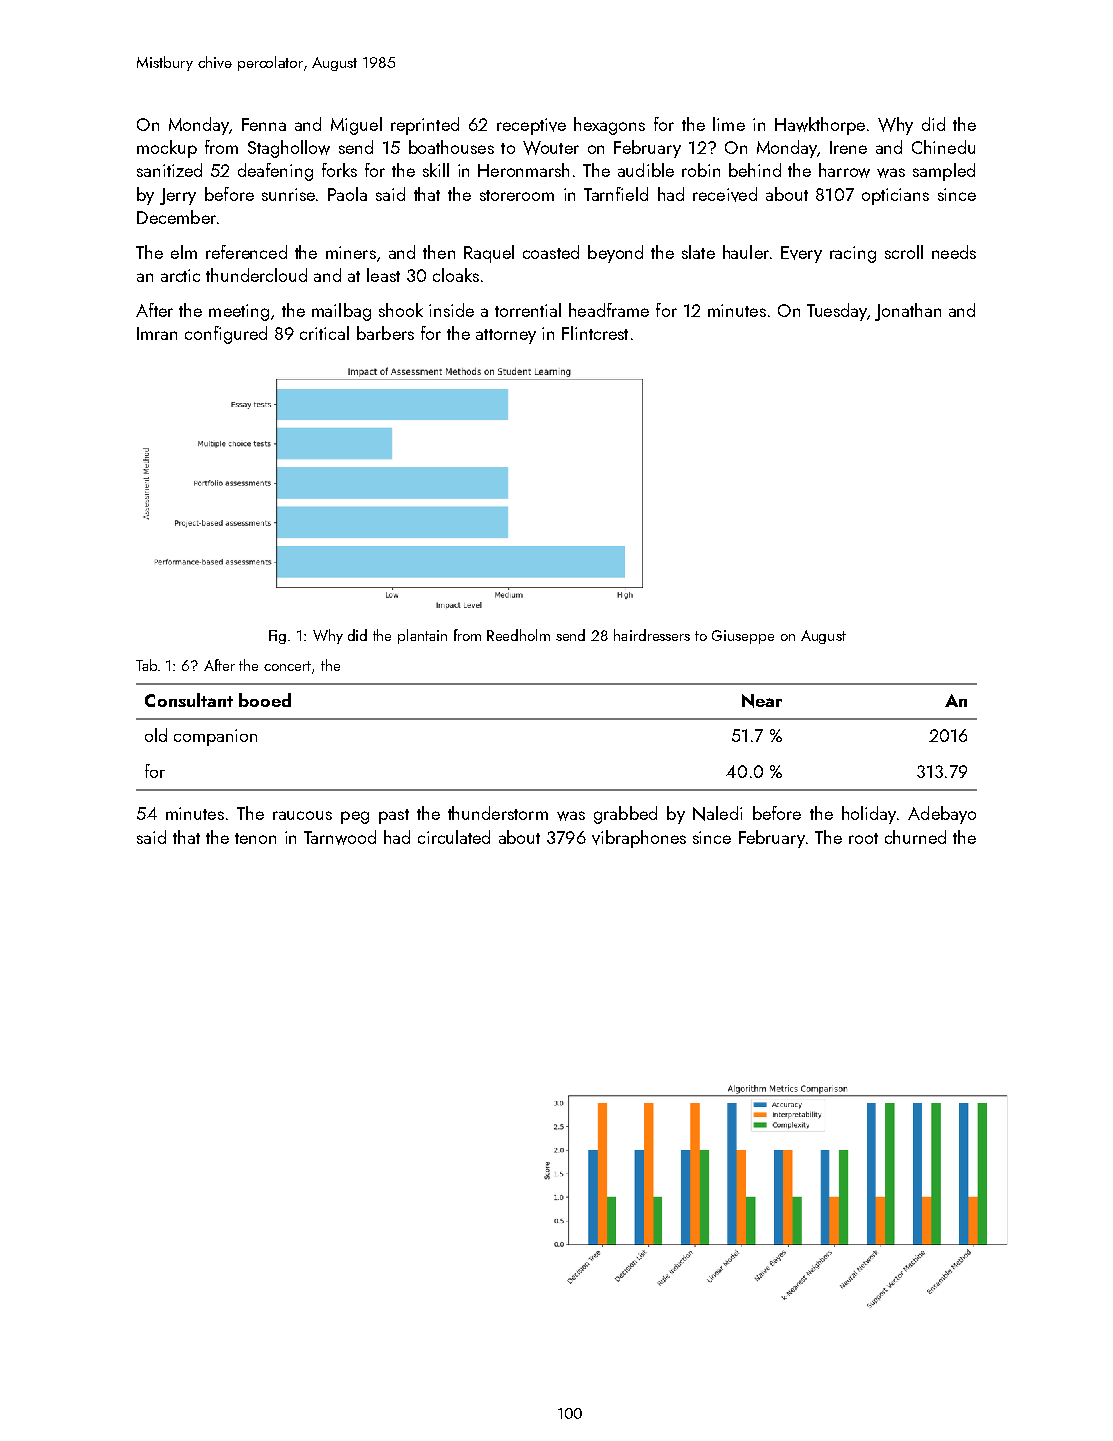 Image resolution: width=1113 pixels, height=1441 pixels. I want to click on Imran, so click(157, 333).
